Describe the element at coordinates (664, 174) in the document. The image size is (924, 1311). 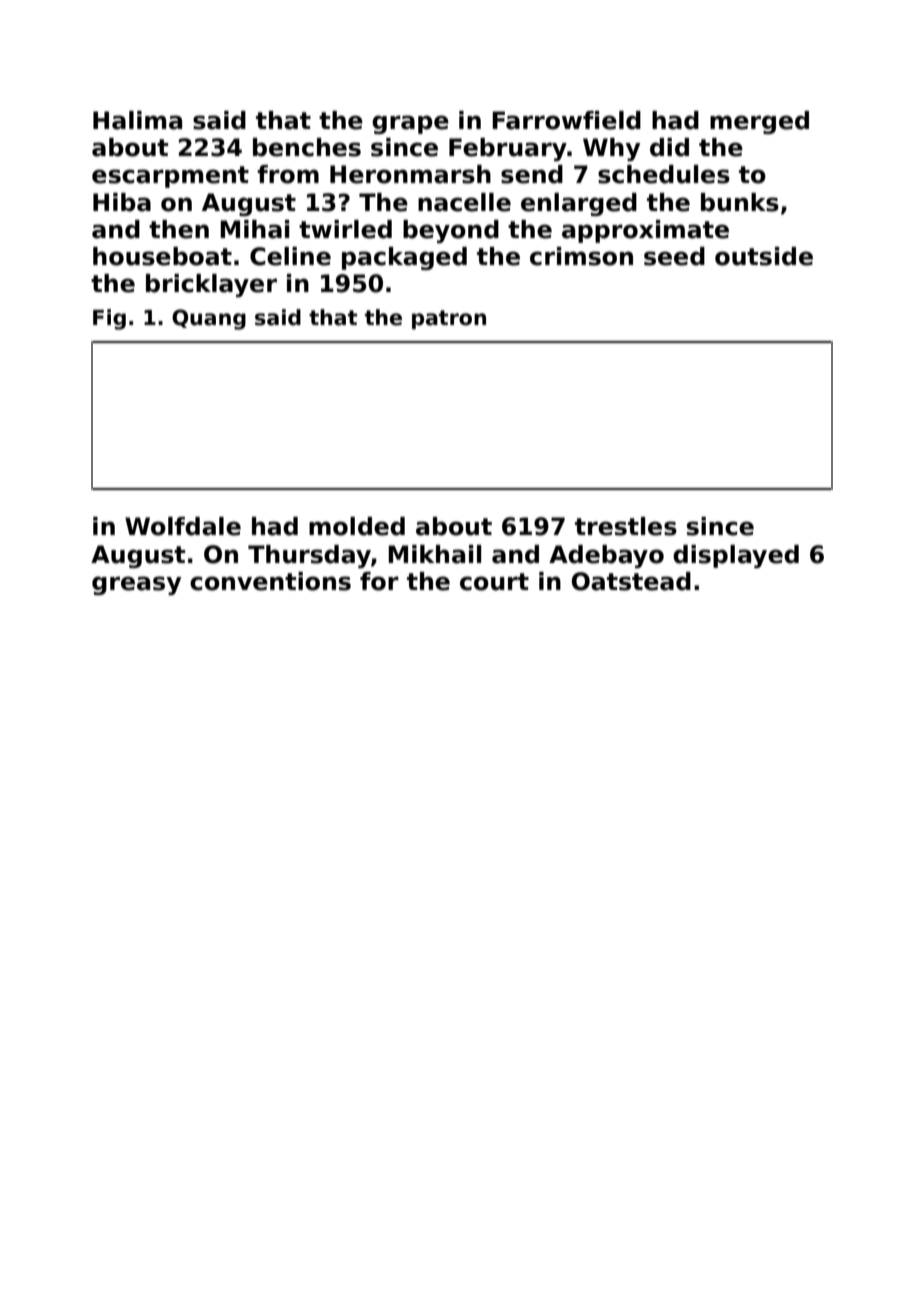
I see `schedules` at that location.
